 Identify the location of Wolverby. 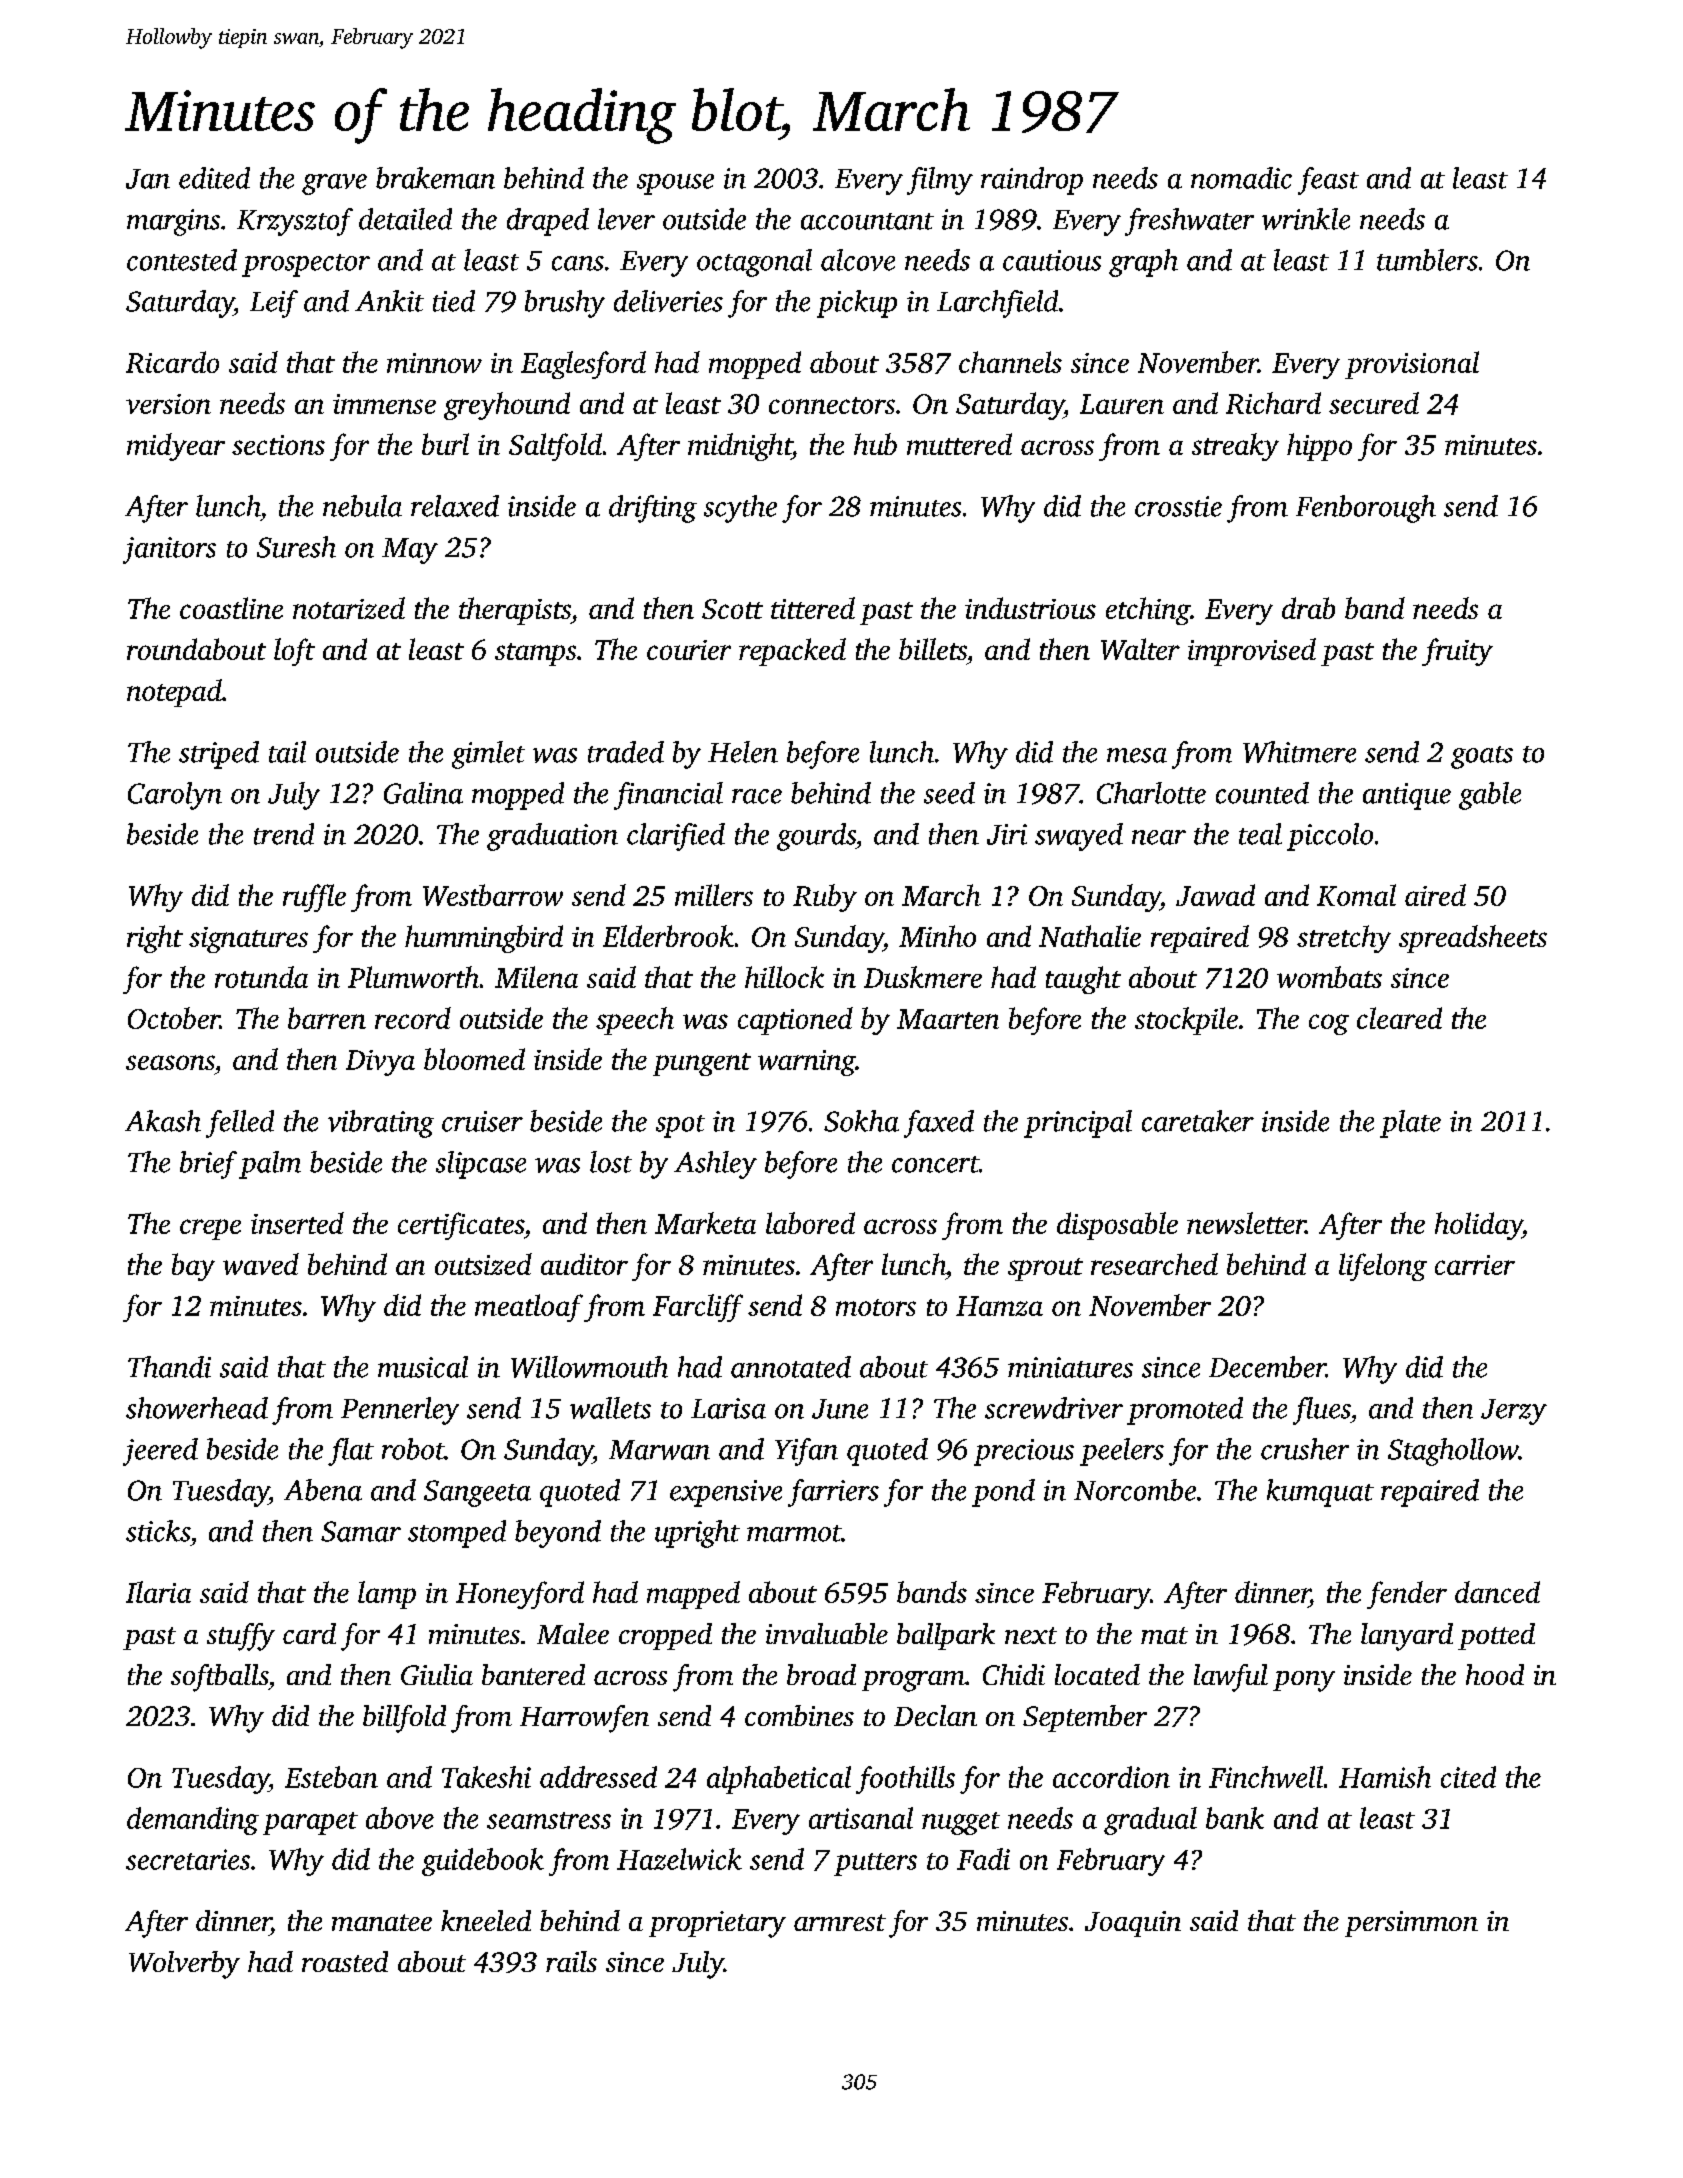
(184, 1965).
